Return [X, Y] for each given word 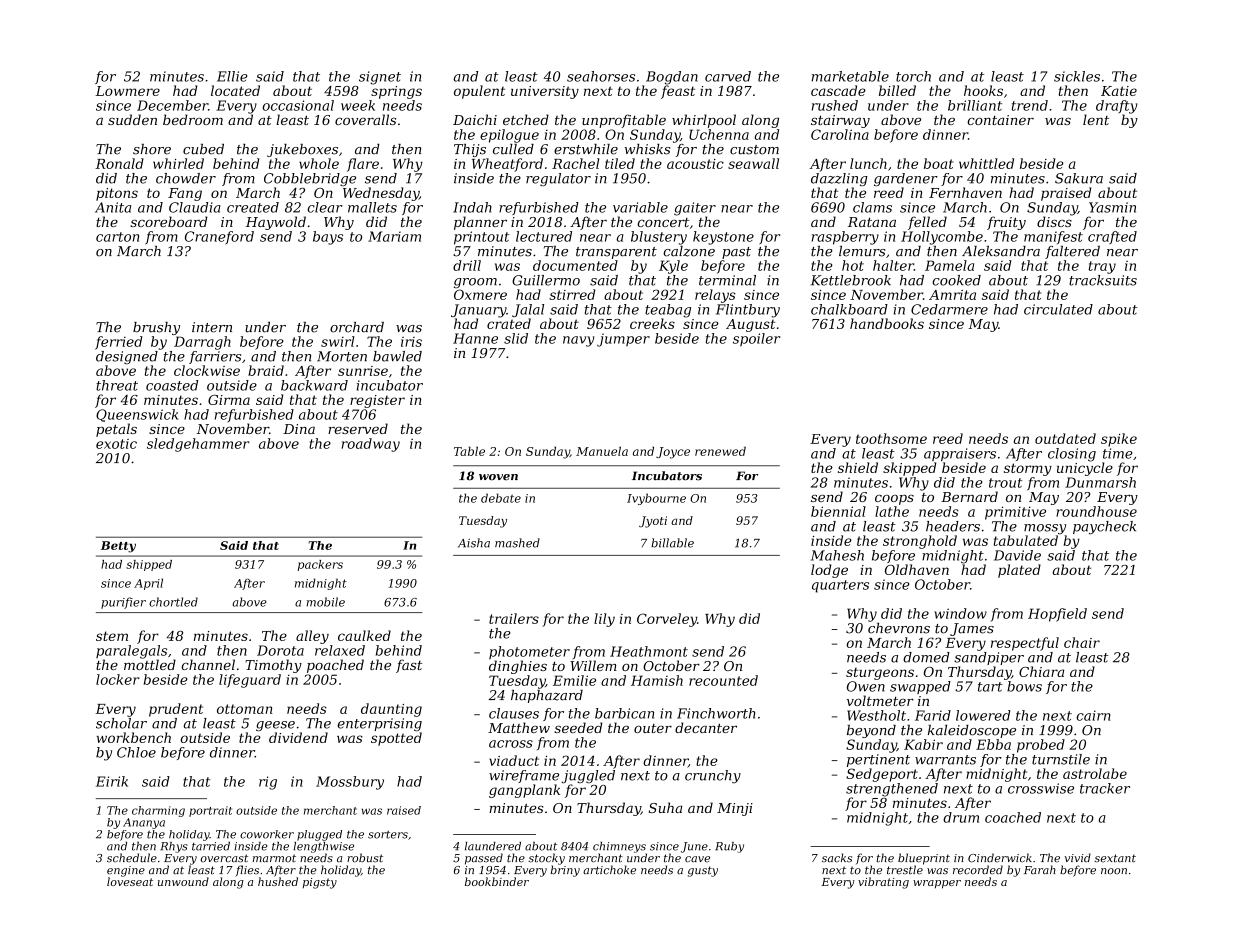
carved [728, 76]
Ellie [232, 76]
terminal [727, 280]
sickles [1077, 76]
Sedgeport [882, 775]
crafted [1112, 237]
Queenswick [137, 415]
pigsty [320, 883]
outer [653, 728]
